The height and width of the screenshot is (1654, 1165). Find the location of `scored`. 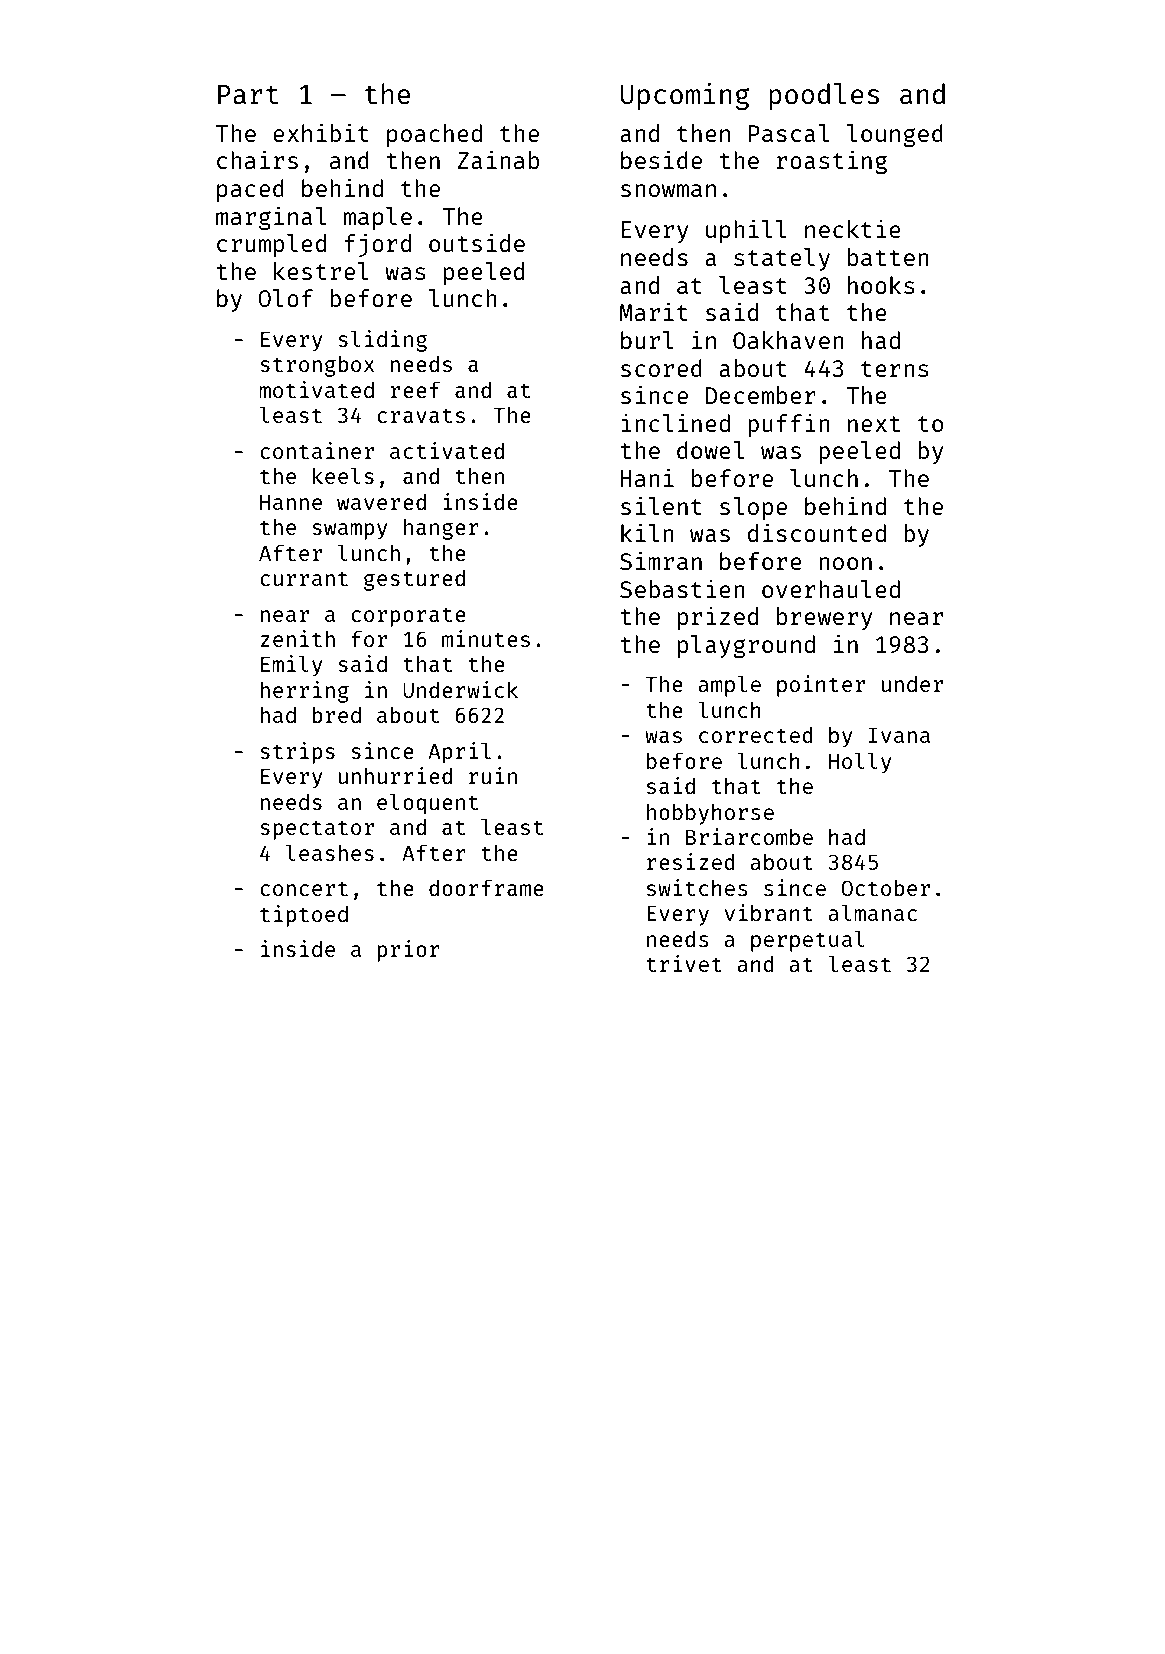

scored is located at coordinates (661, 368).
